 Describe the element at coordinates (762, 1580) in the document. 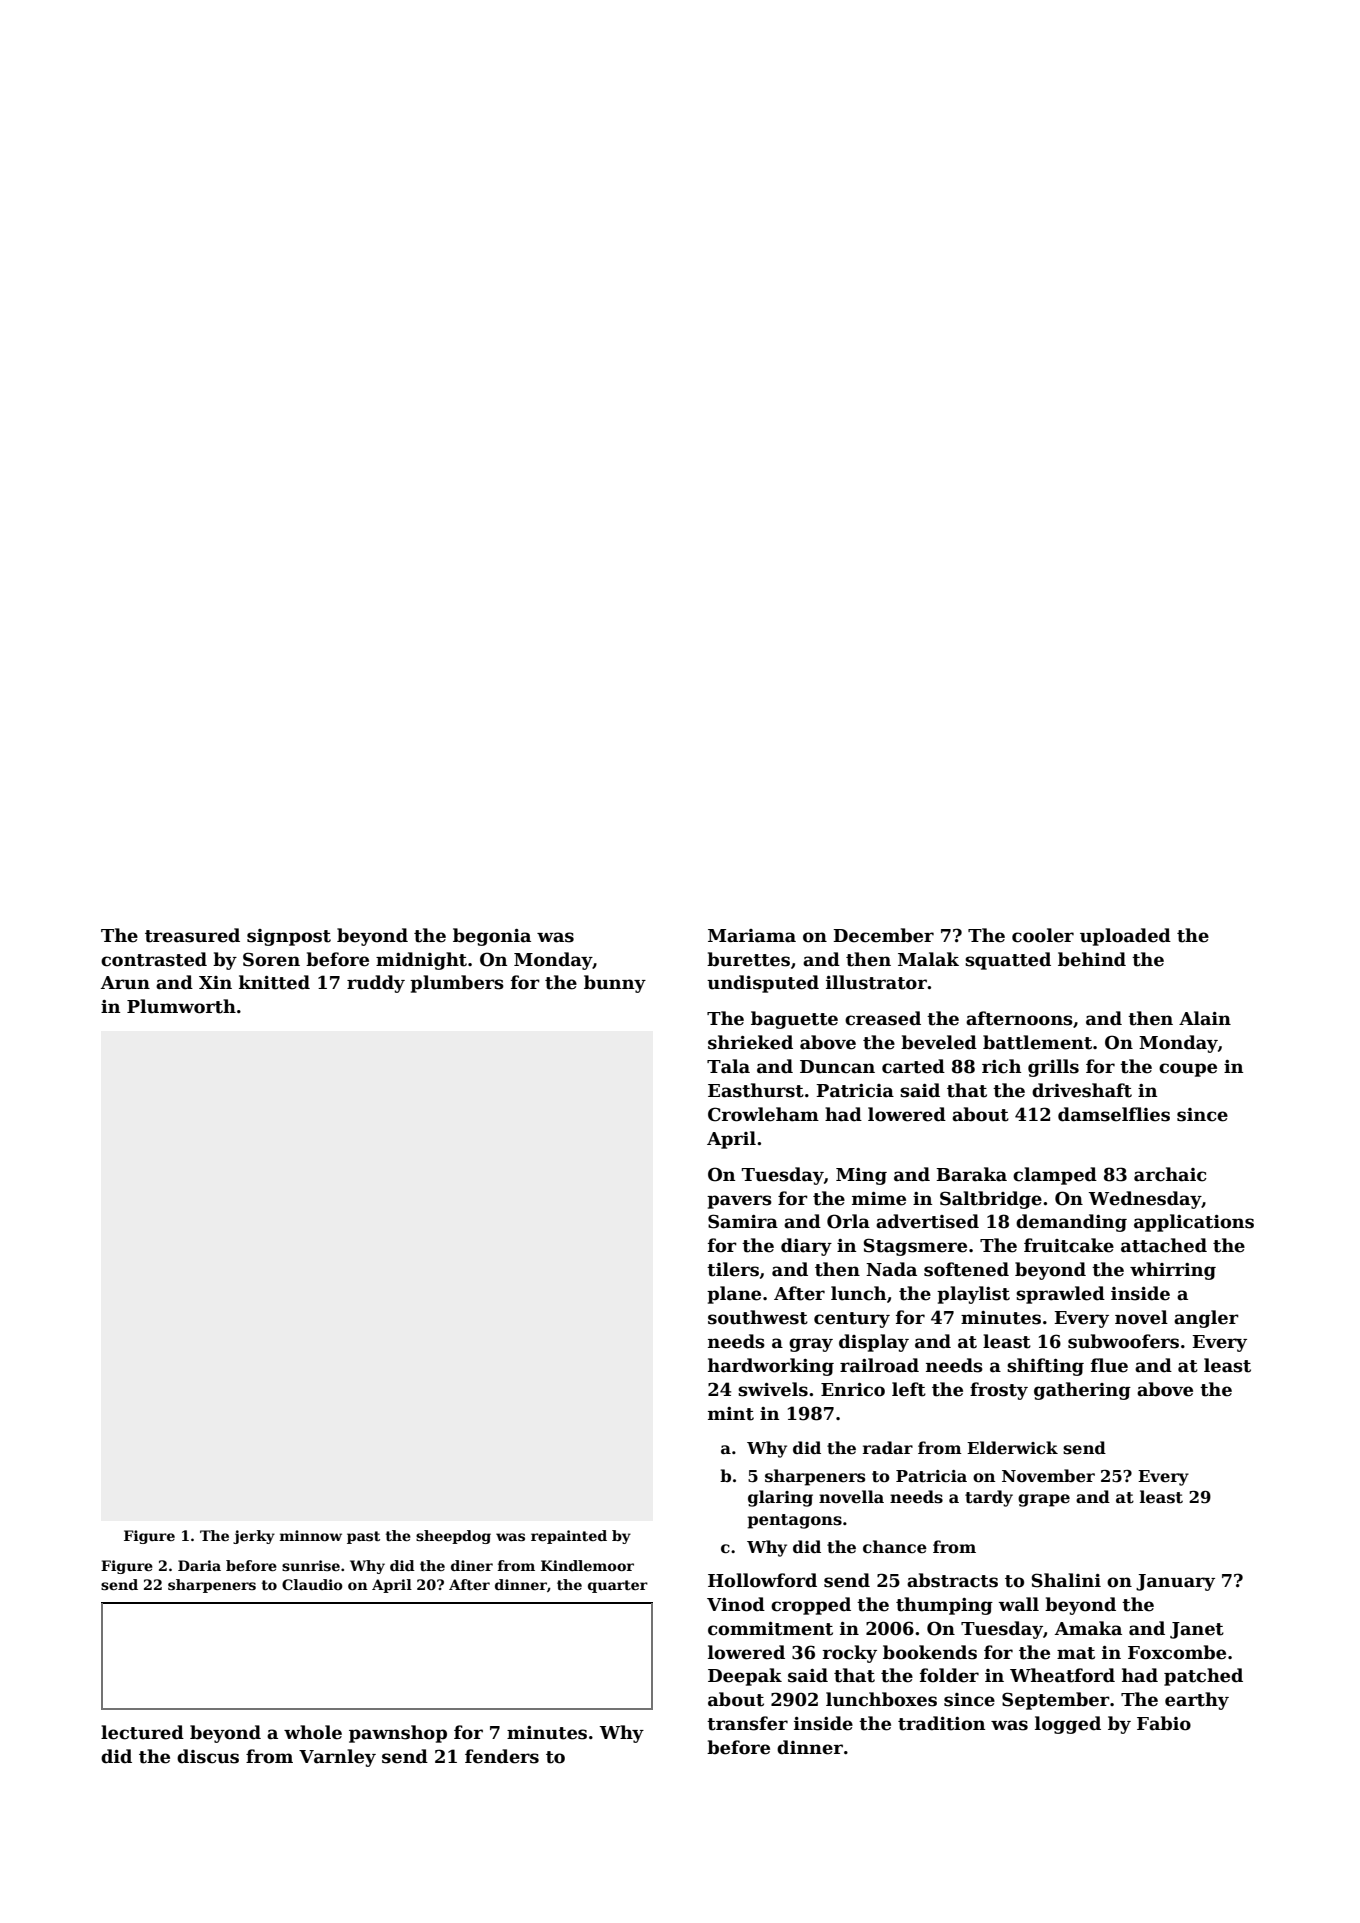

I see `Hollowford` at that location.
